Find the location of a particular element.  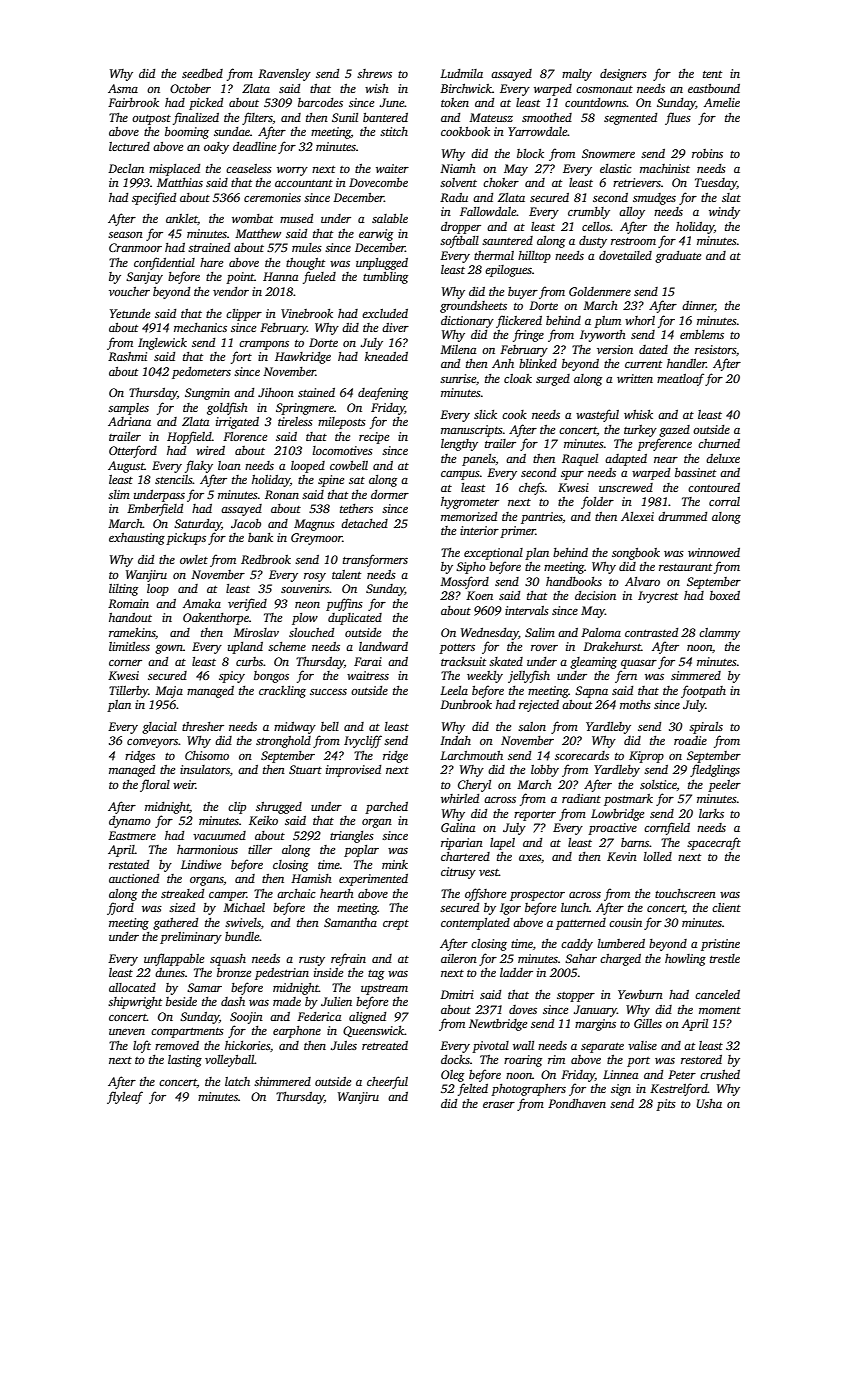

tent is located at coordinates (712, 74).
